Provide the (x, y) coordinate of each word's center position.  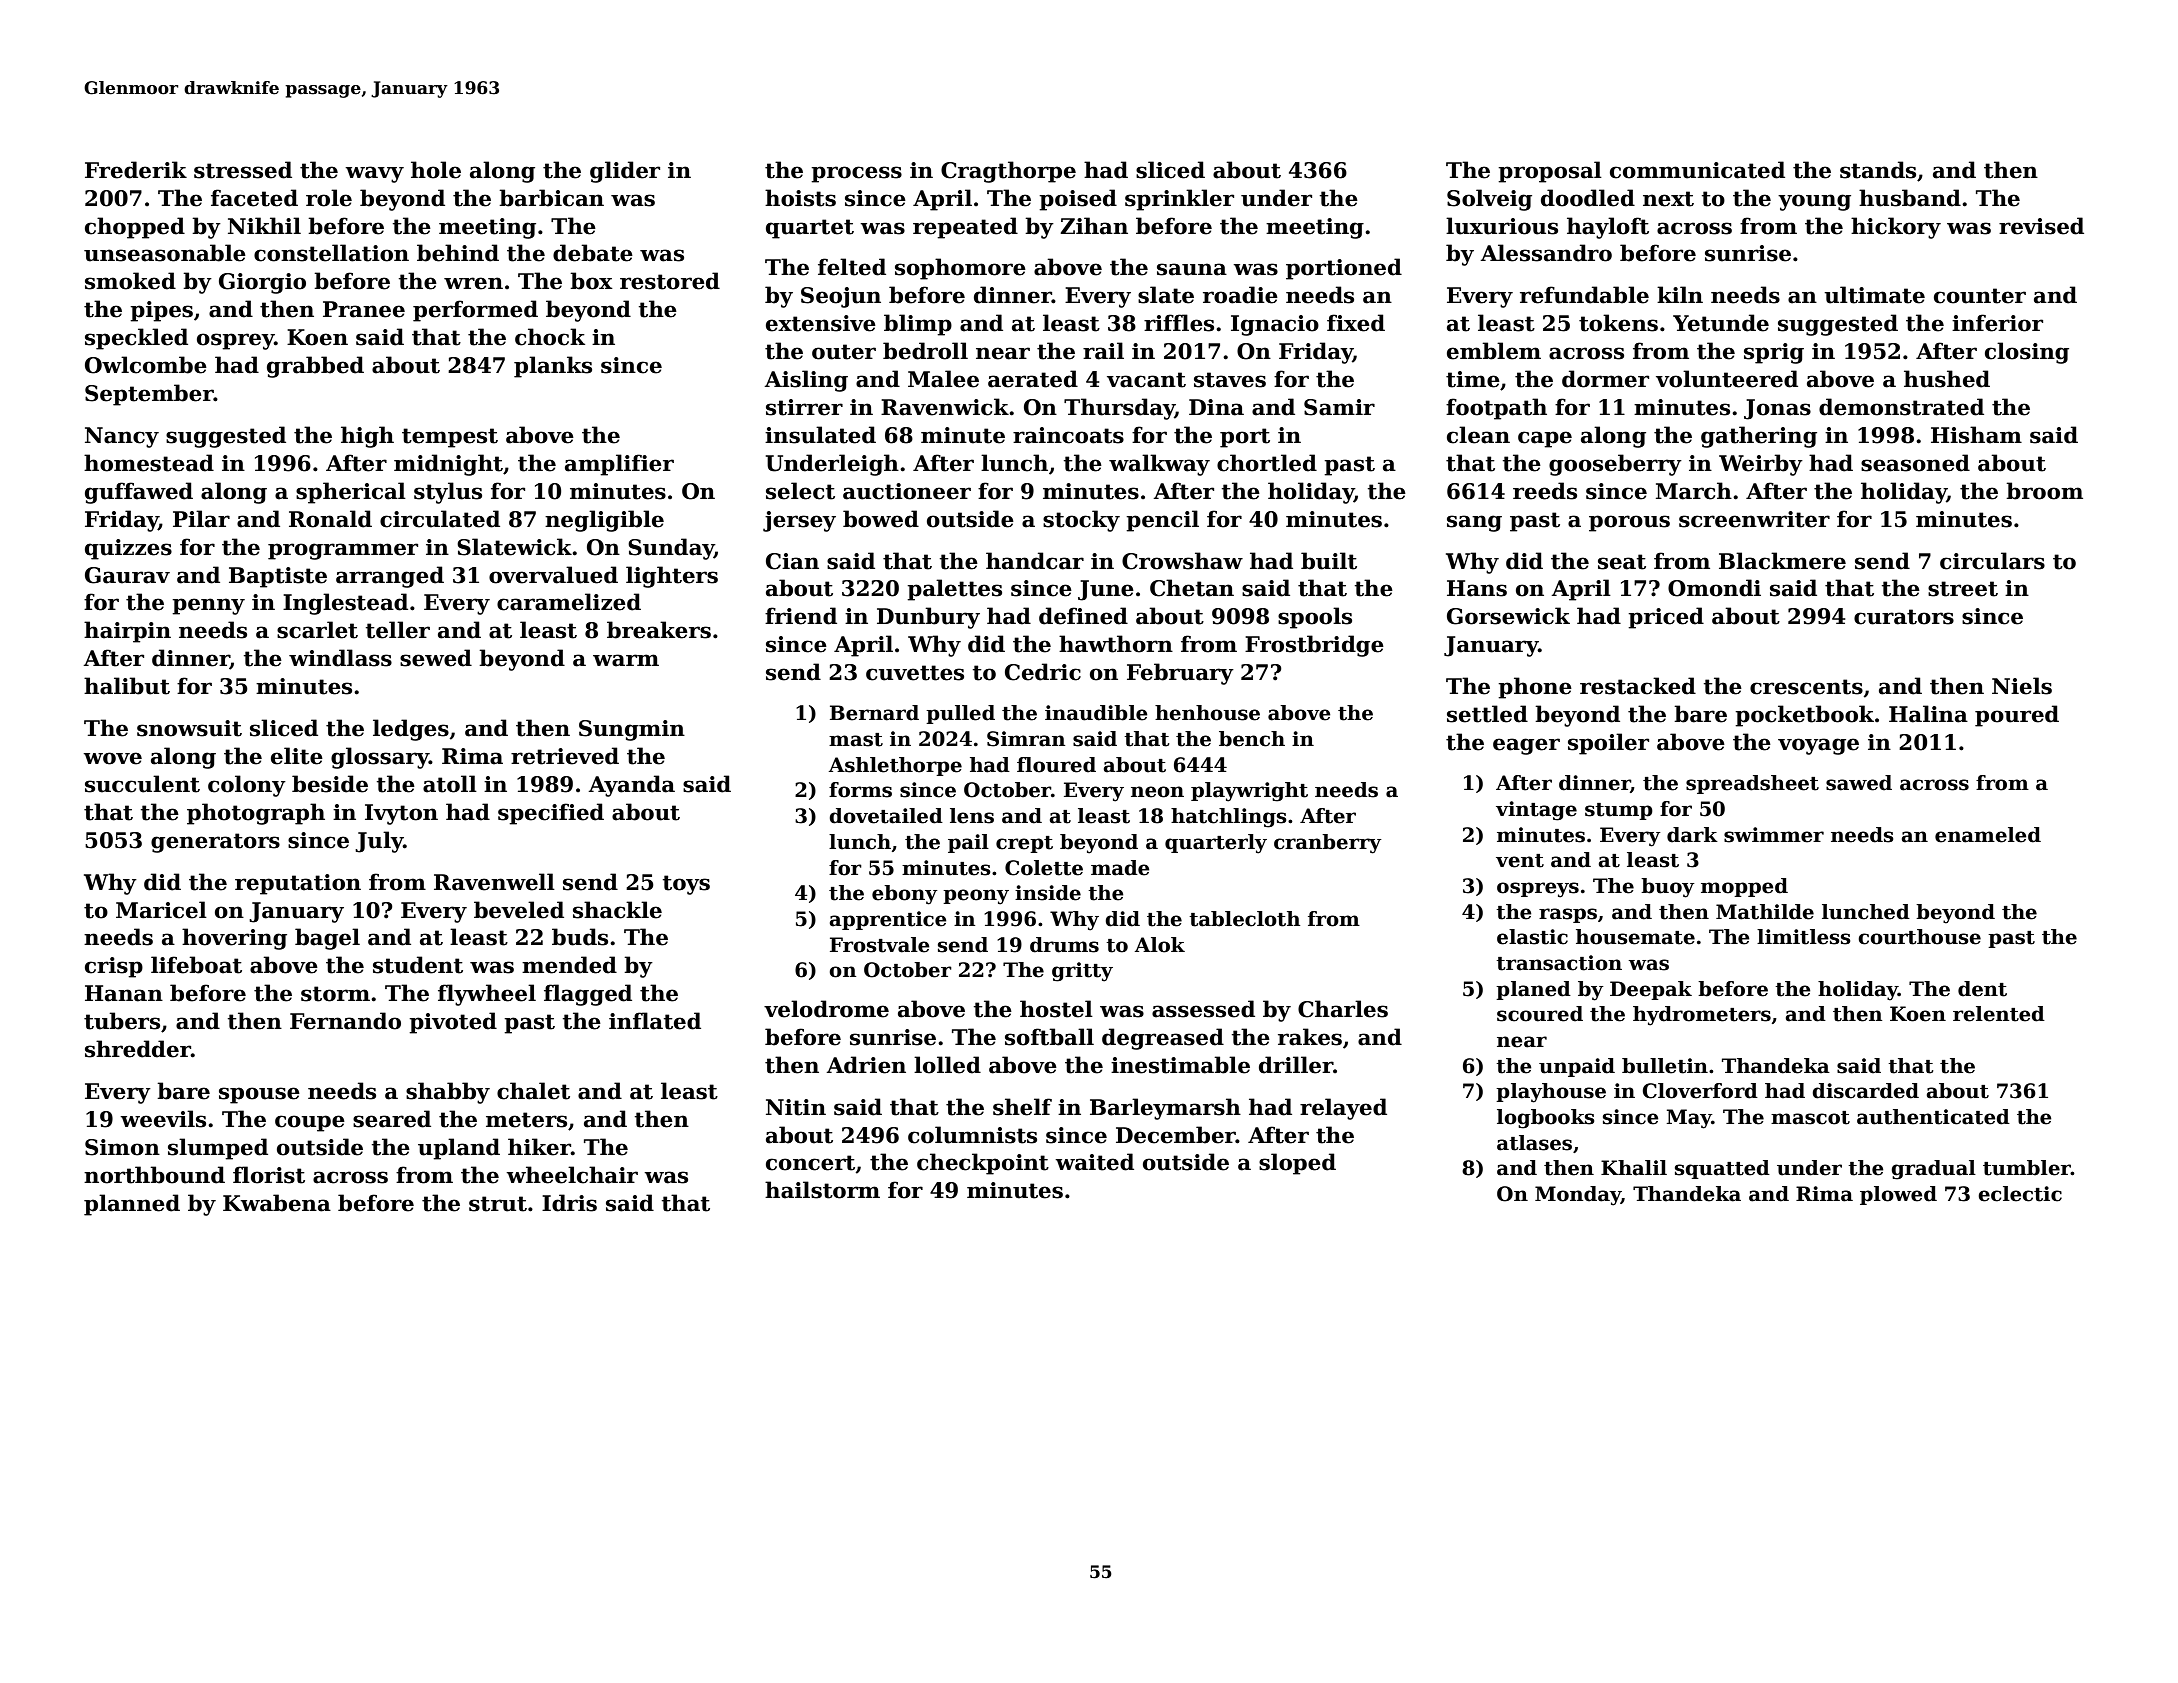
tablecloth (1244, 919)
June (1106, 590)
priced (1666, 618)
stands (1878, 170)
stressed (243, 170)
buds (580, 937)
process (856, 174)
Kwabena (277, 1203)
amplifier (619, 465)
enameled (1988, 835)
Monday (1578, 1196)
